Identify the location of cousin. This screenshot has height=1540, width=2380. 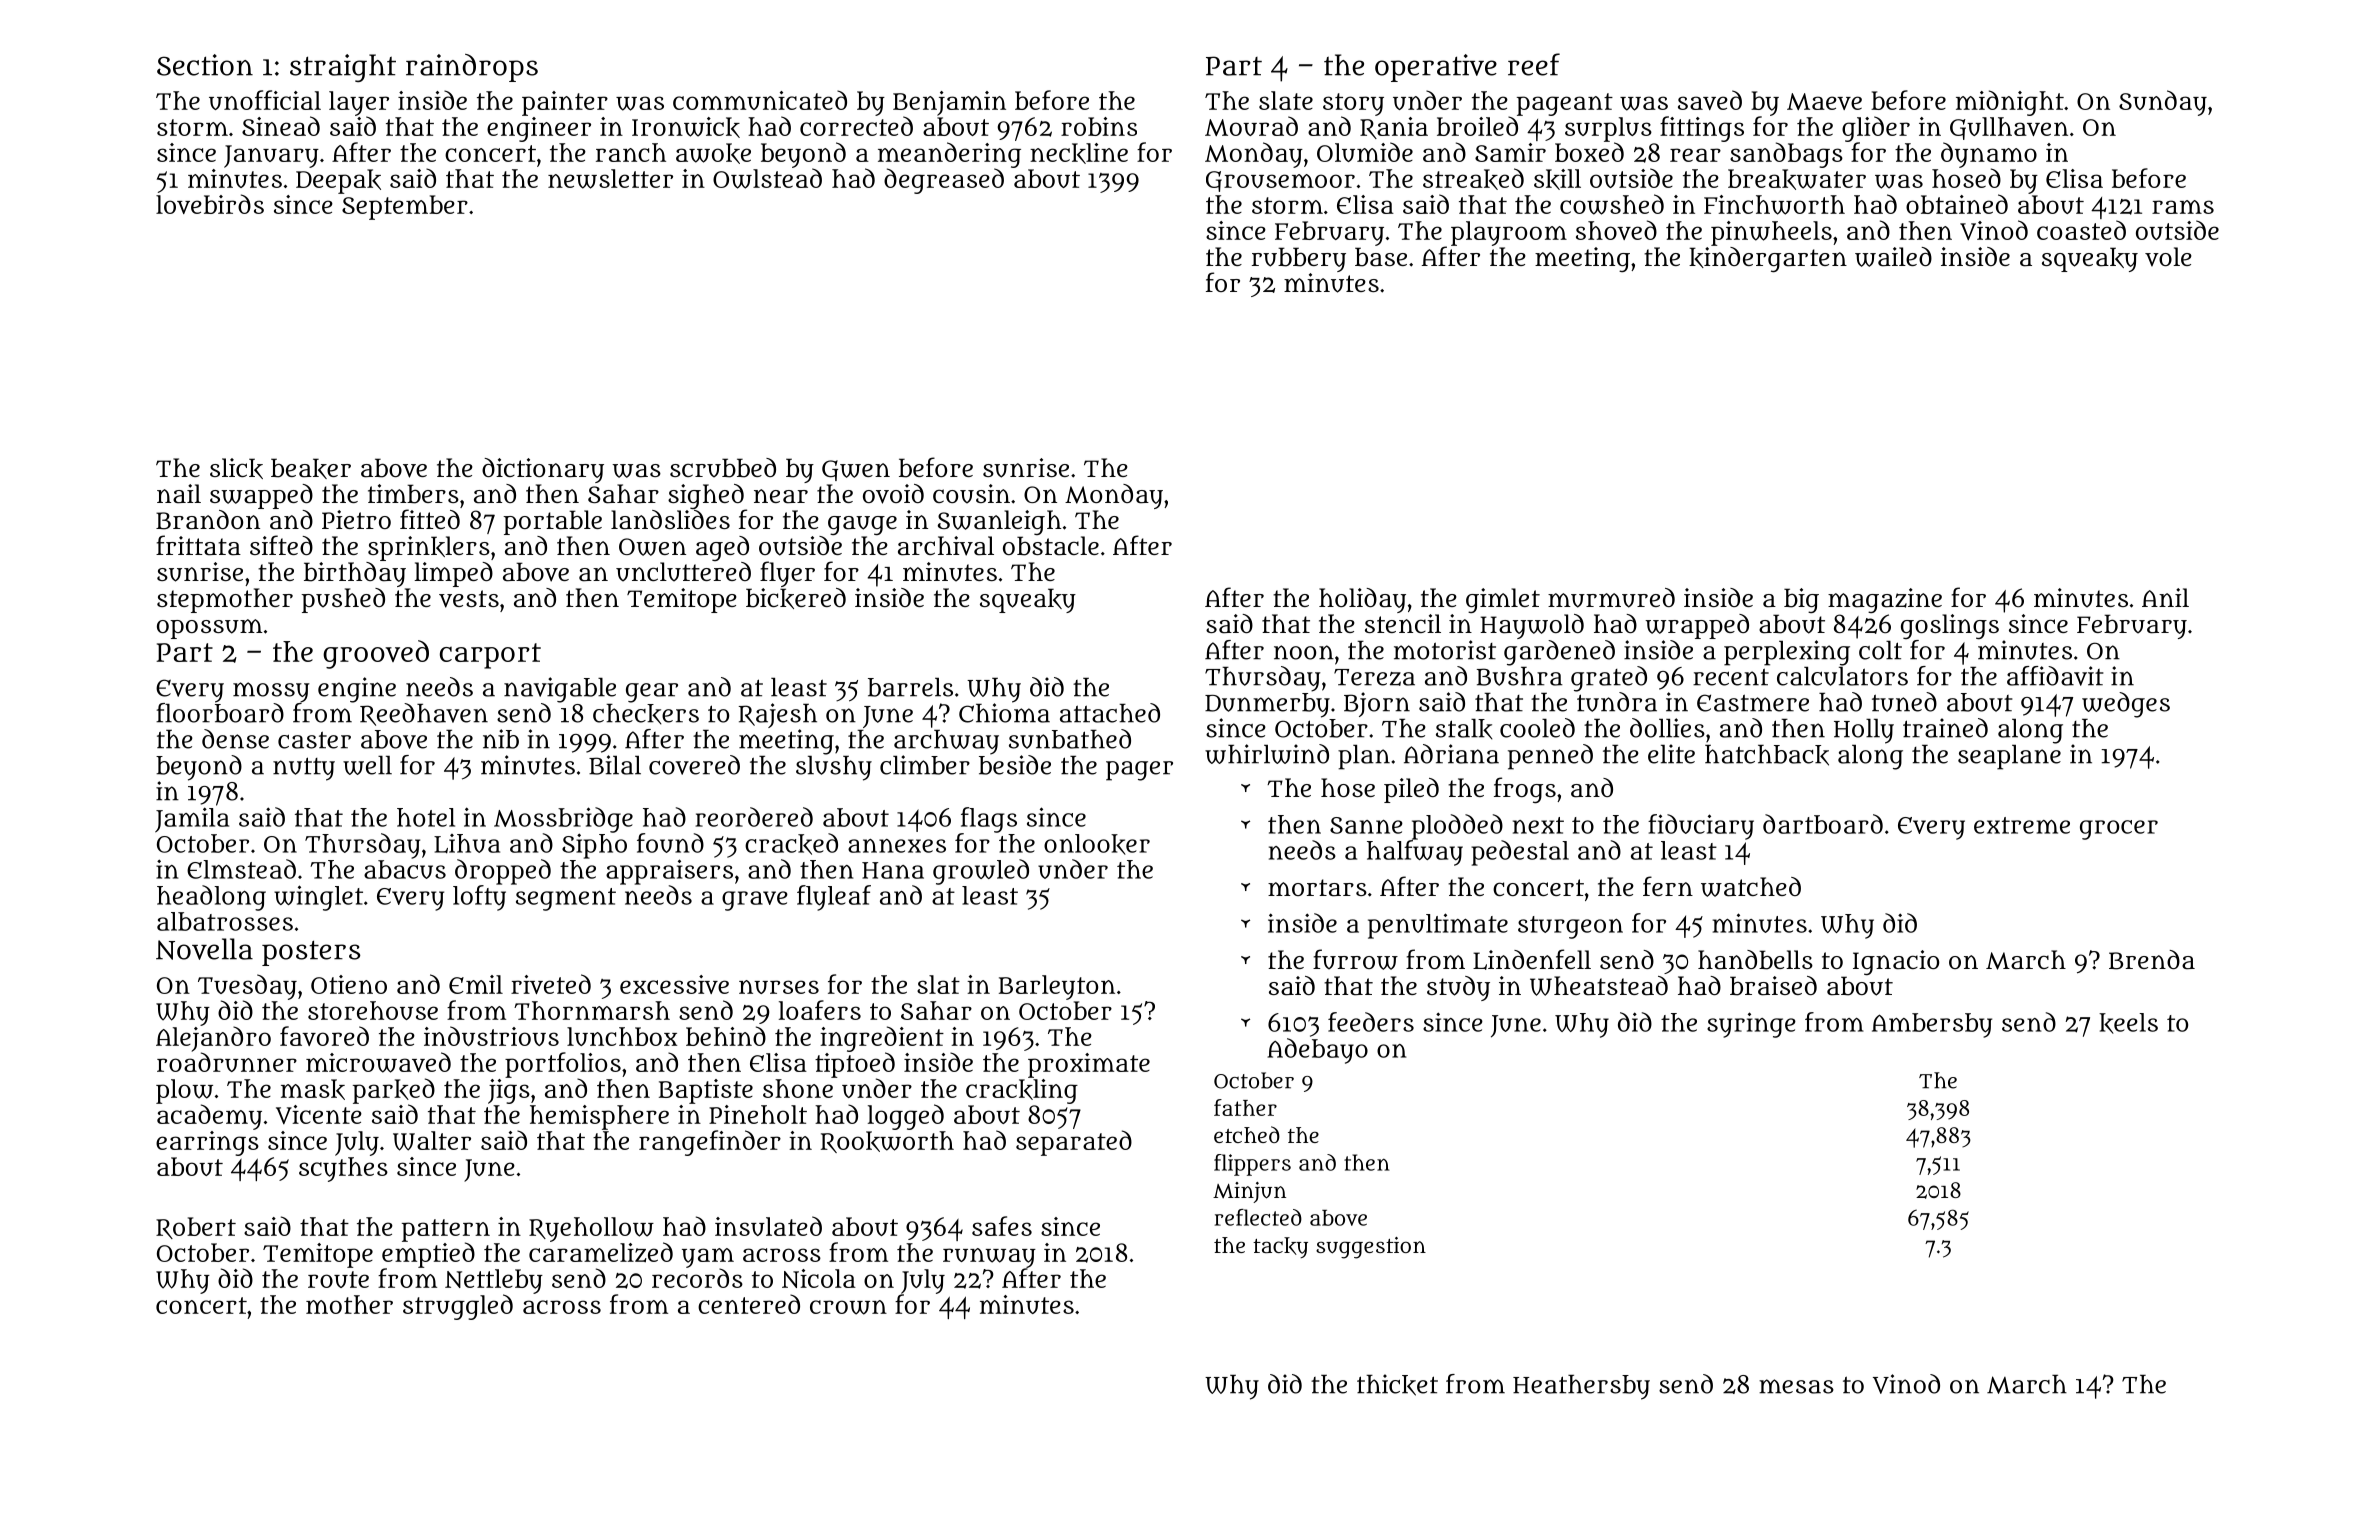
(971, 494).
